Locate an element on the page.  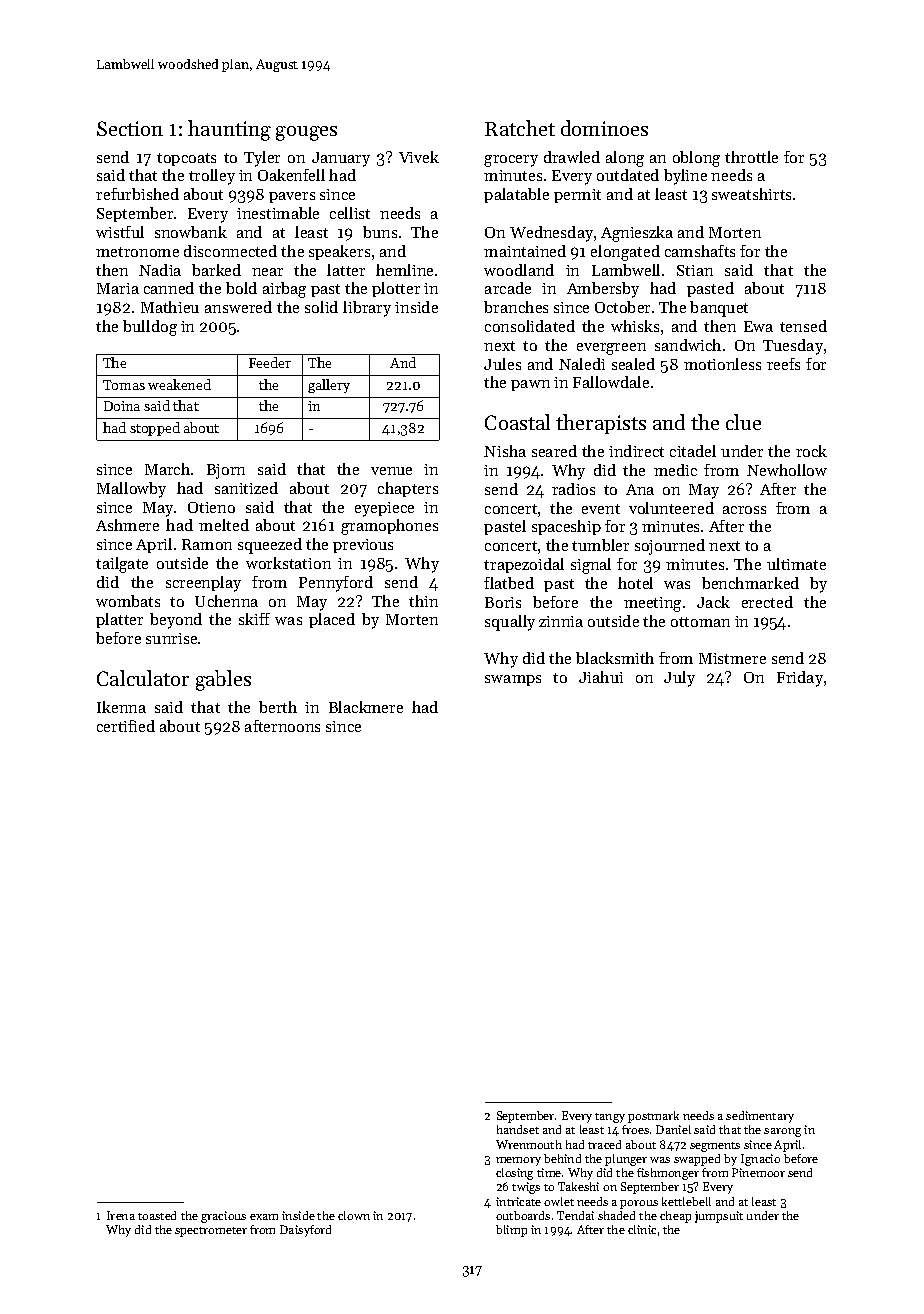
blimp is located at coordinates (511, 1231).
